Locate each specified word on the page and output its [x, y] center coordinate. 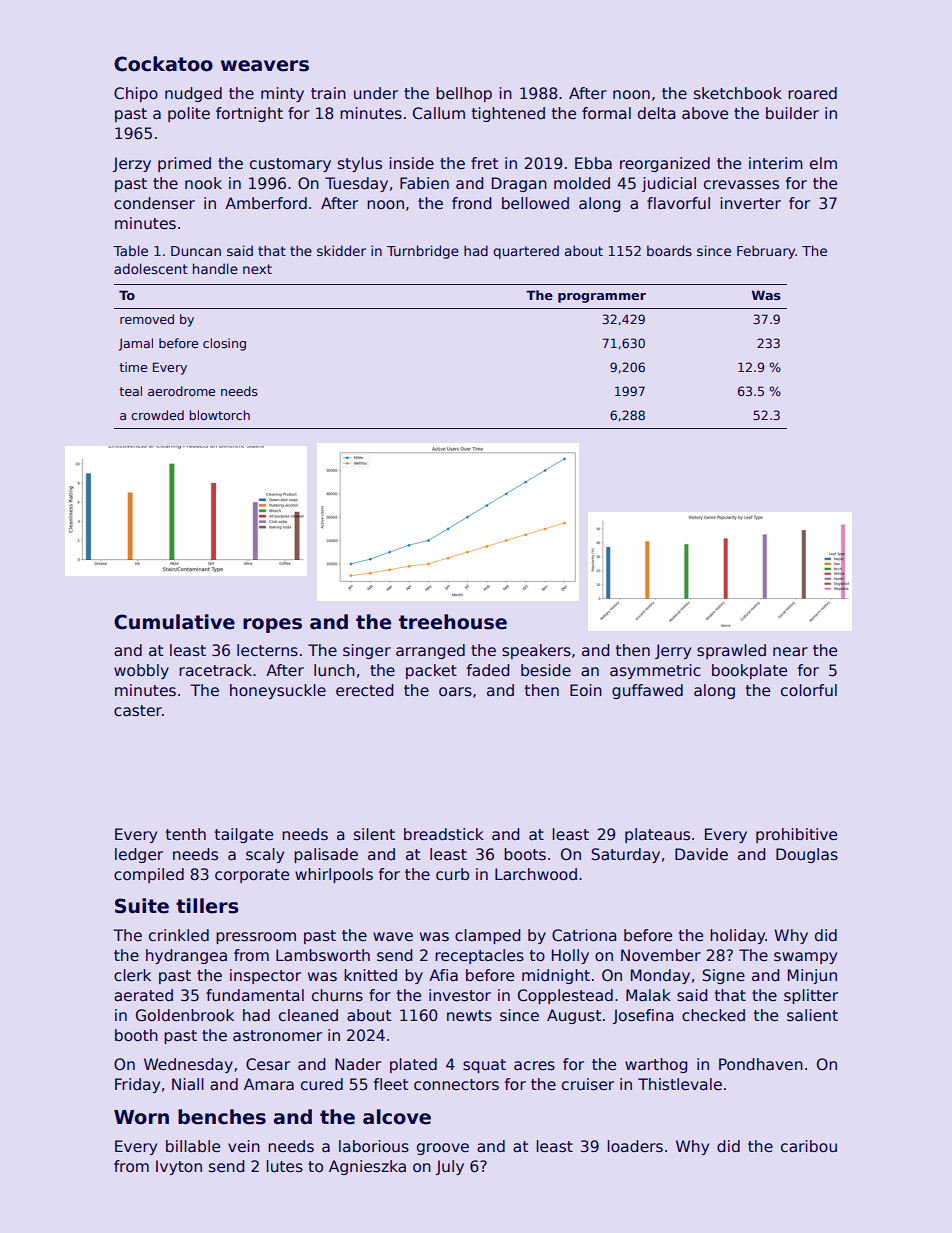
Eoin [586, 690]
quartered [526, 252]
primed [184, 164]
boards [669, 250]
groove [443, 1149]
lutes [285, 1166]
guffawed [647, 691]
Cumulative [174, 622]
